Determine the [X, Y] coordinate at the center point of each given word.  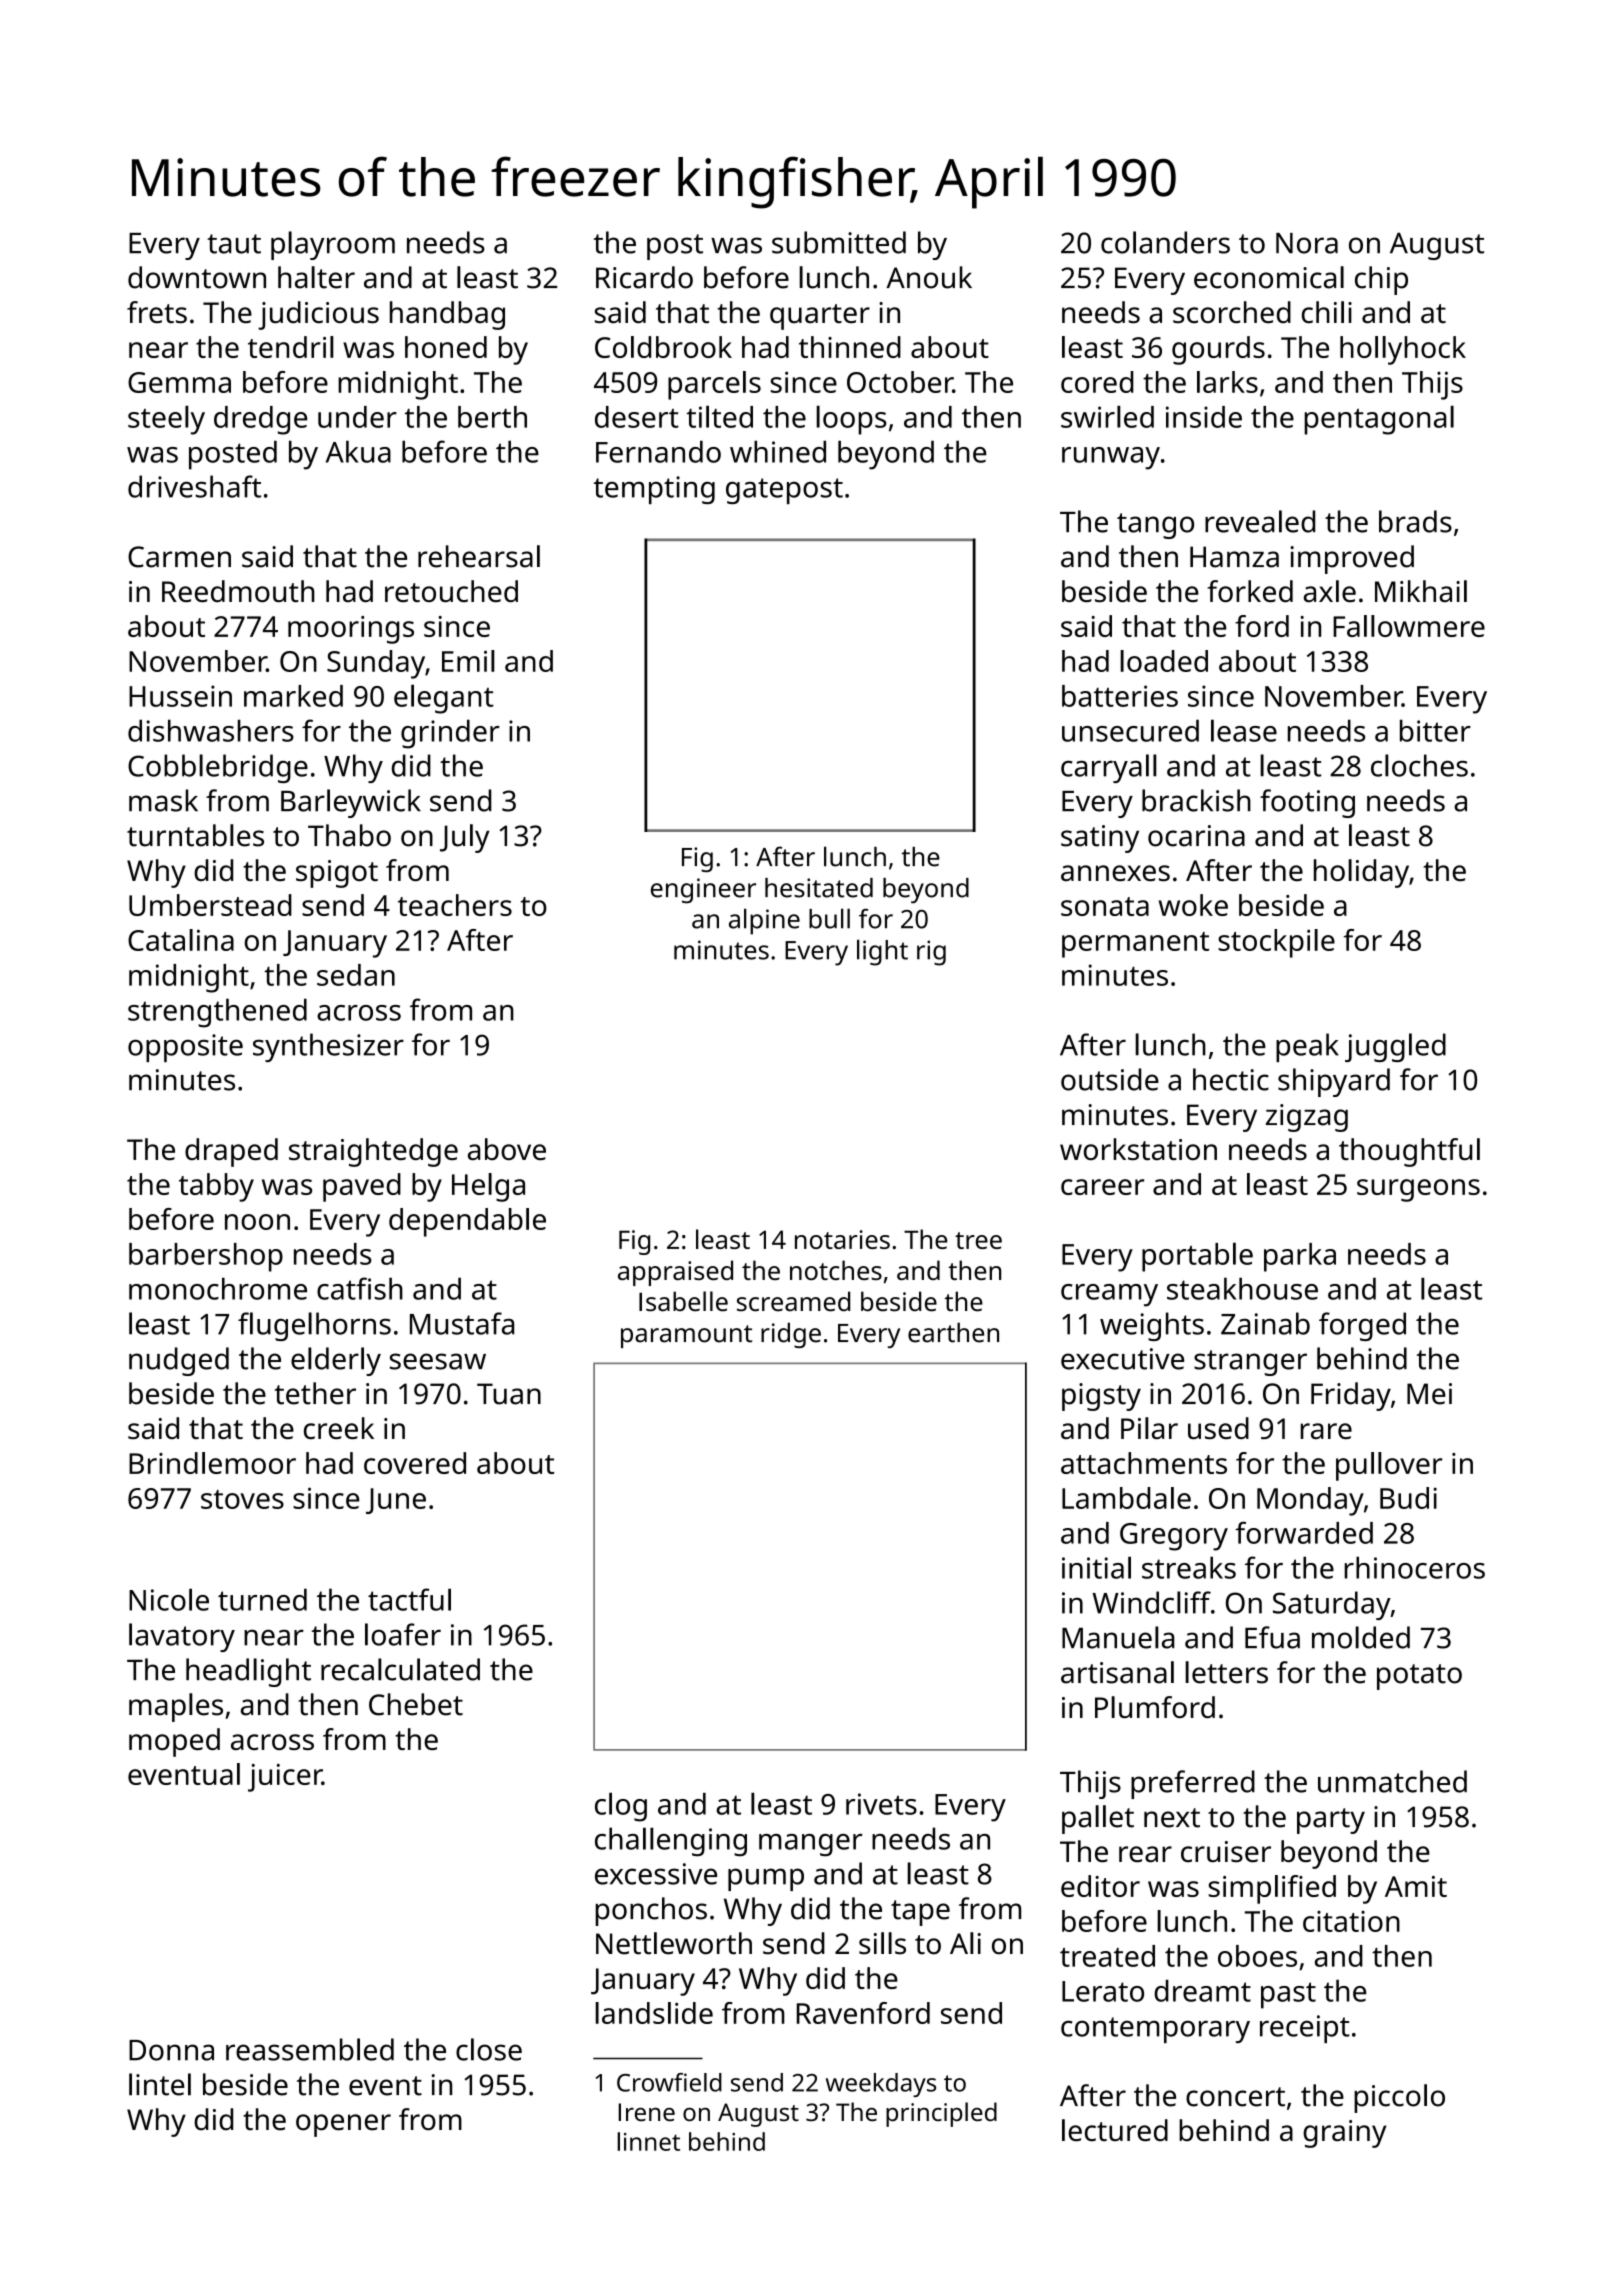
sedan [356, 975]
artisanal [1117, 1672]
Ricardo [644, 277]
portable [1197, 1257]
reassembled [310, 2049]
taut [234, 244]
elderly [336, 1361]
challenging [671, 1841]
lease [1244, 730]
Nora [1307, 243]
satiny [1100, 839]
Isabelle [683, 1301]
